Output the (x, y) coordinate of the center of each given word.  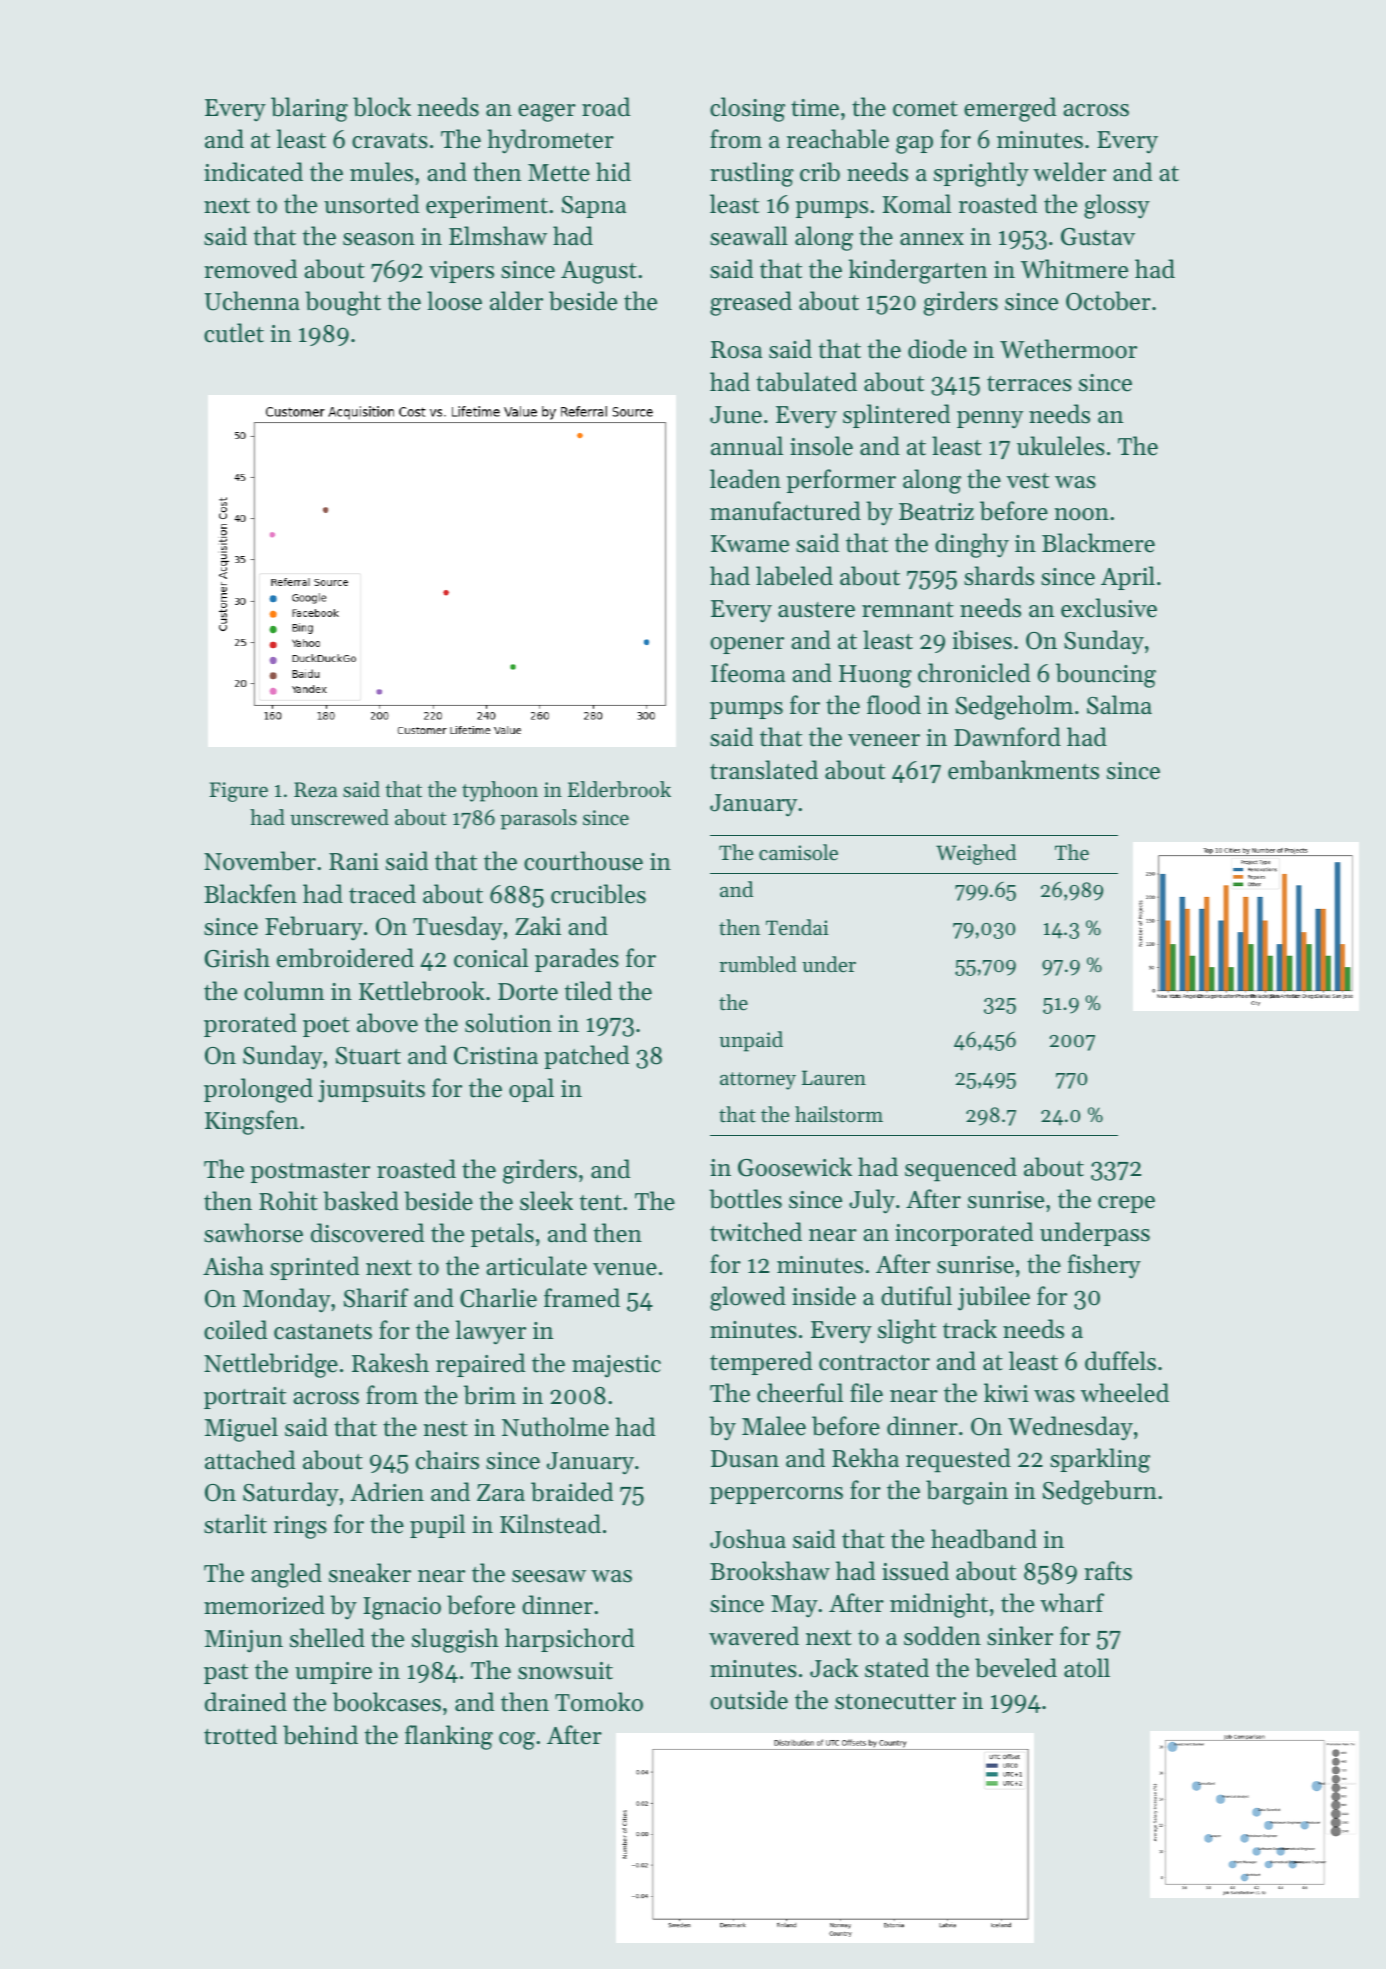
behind (320, 1735)
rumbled (758, 964)
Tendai (797, 927)
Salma (1119, 705)
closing (747, 109)
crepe (1126, 1204)
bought (343, 303)
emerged (1010, 109)
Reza (316, 790)
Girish (237, 958)
